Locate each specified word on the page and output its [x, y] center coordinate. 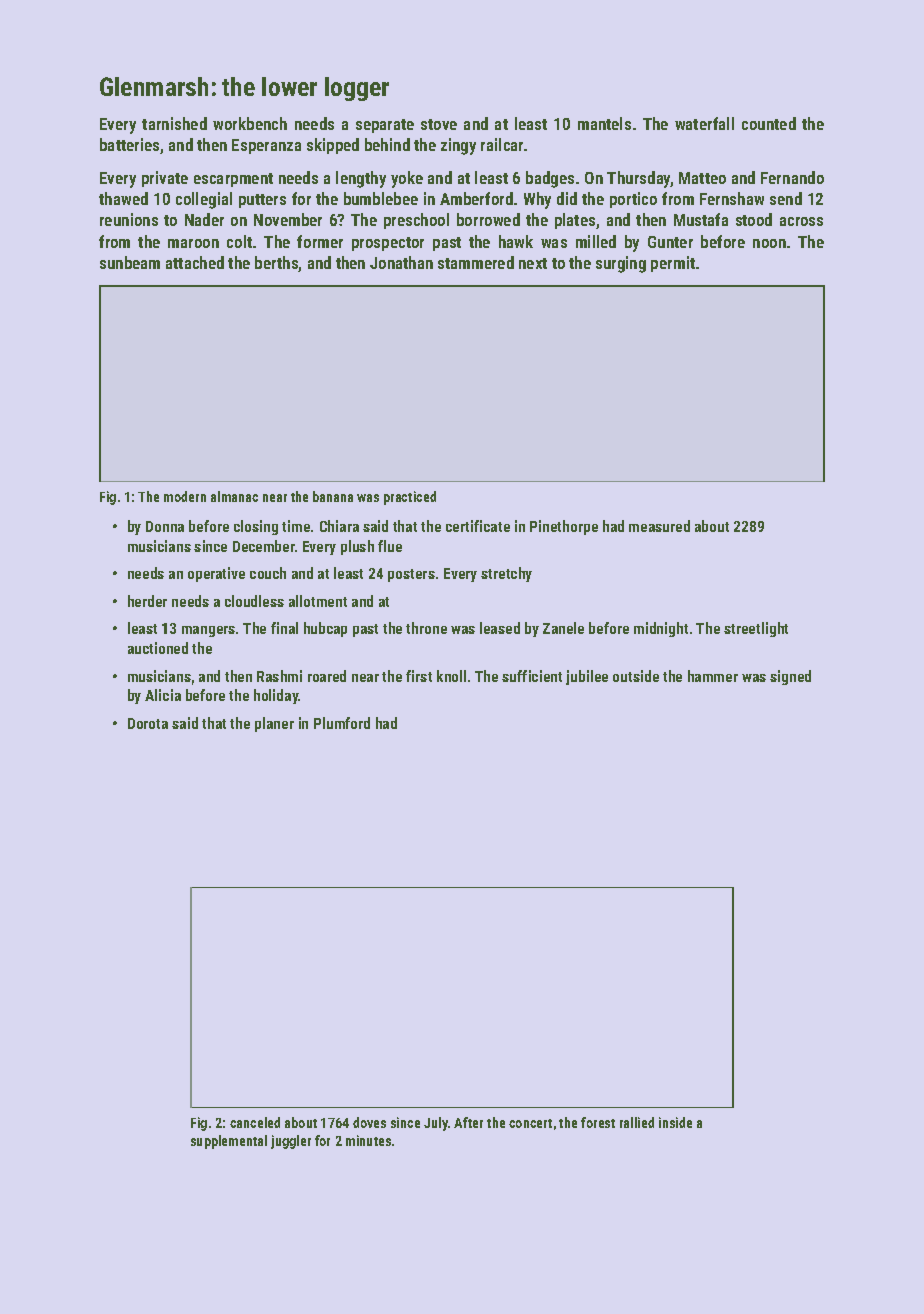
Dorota [148, 723]
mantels [604, 123]
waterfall [704, 123]
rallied [637, 1122]
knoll [451, 676]
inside [675, 1122]
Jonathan [401, 262]
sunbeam [130, 262]
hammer [713, 676]
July [436, 1124]
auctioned [158, 648]
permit [673, 264]
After [468, 1122]
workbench [250, 123]
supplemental [229, 1142]
